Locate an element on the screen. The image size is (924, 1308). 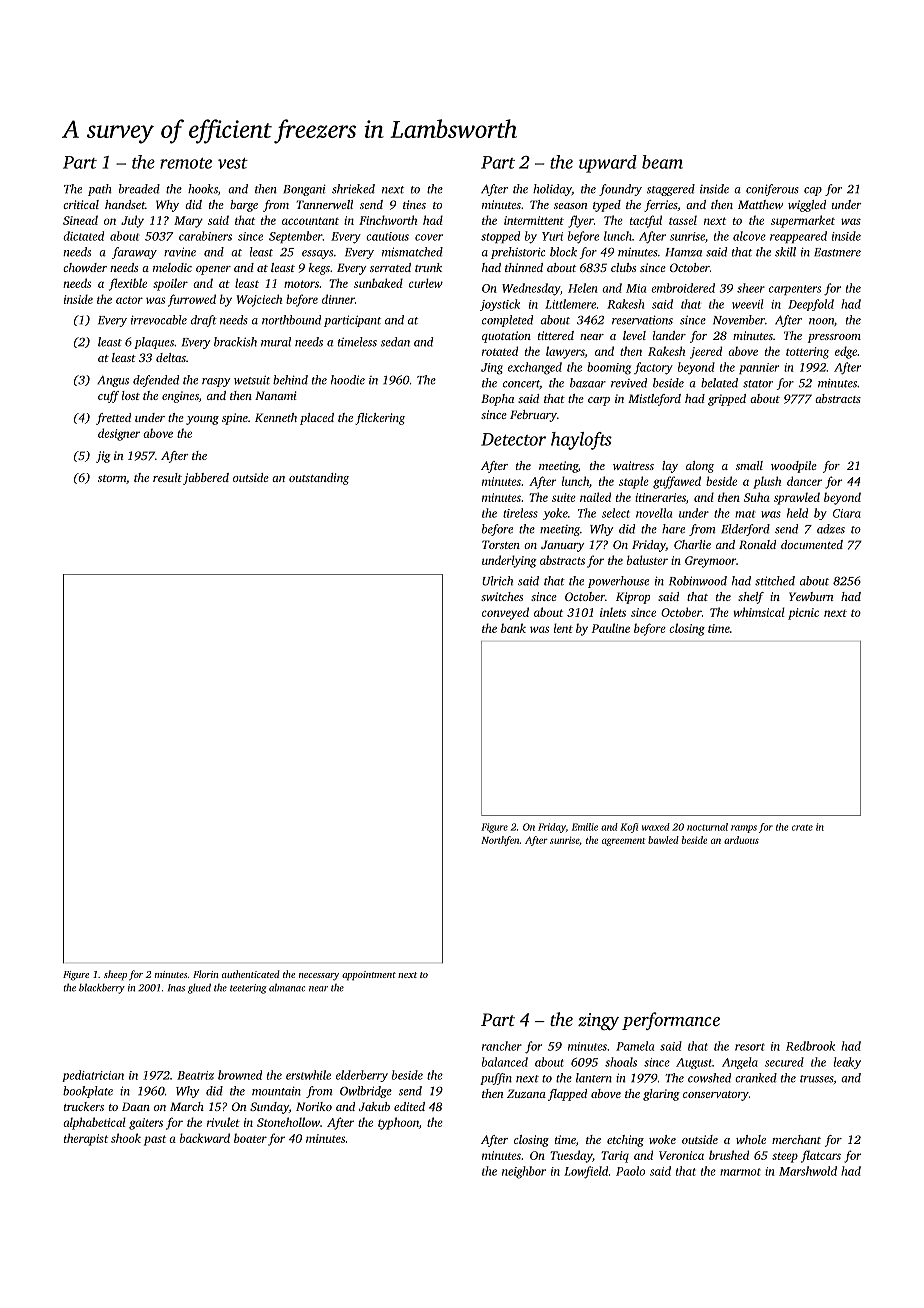
Florin is located at coordinates (206, 974).
